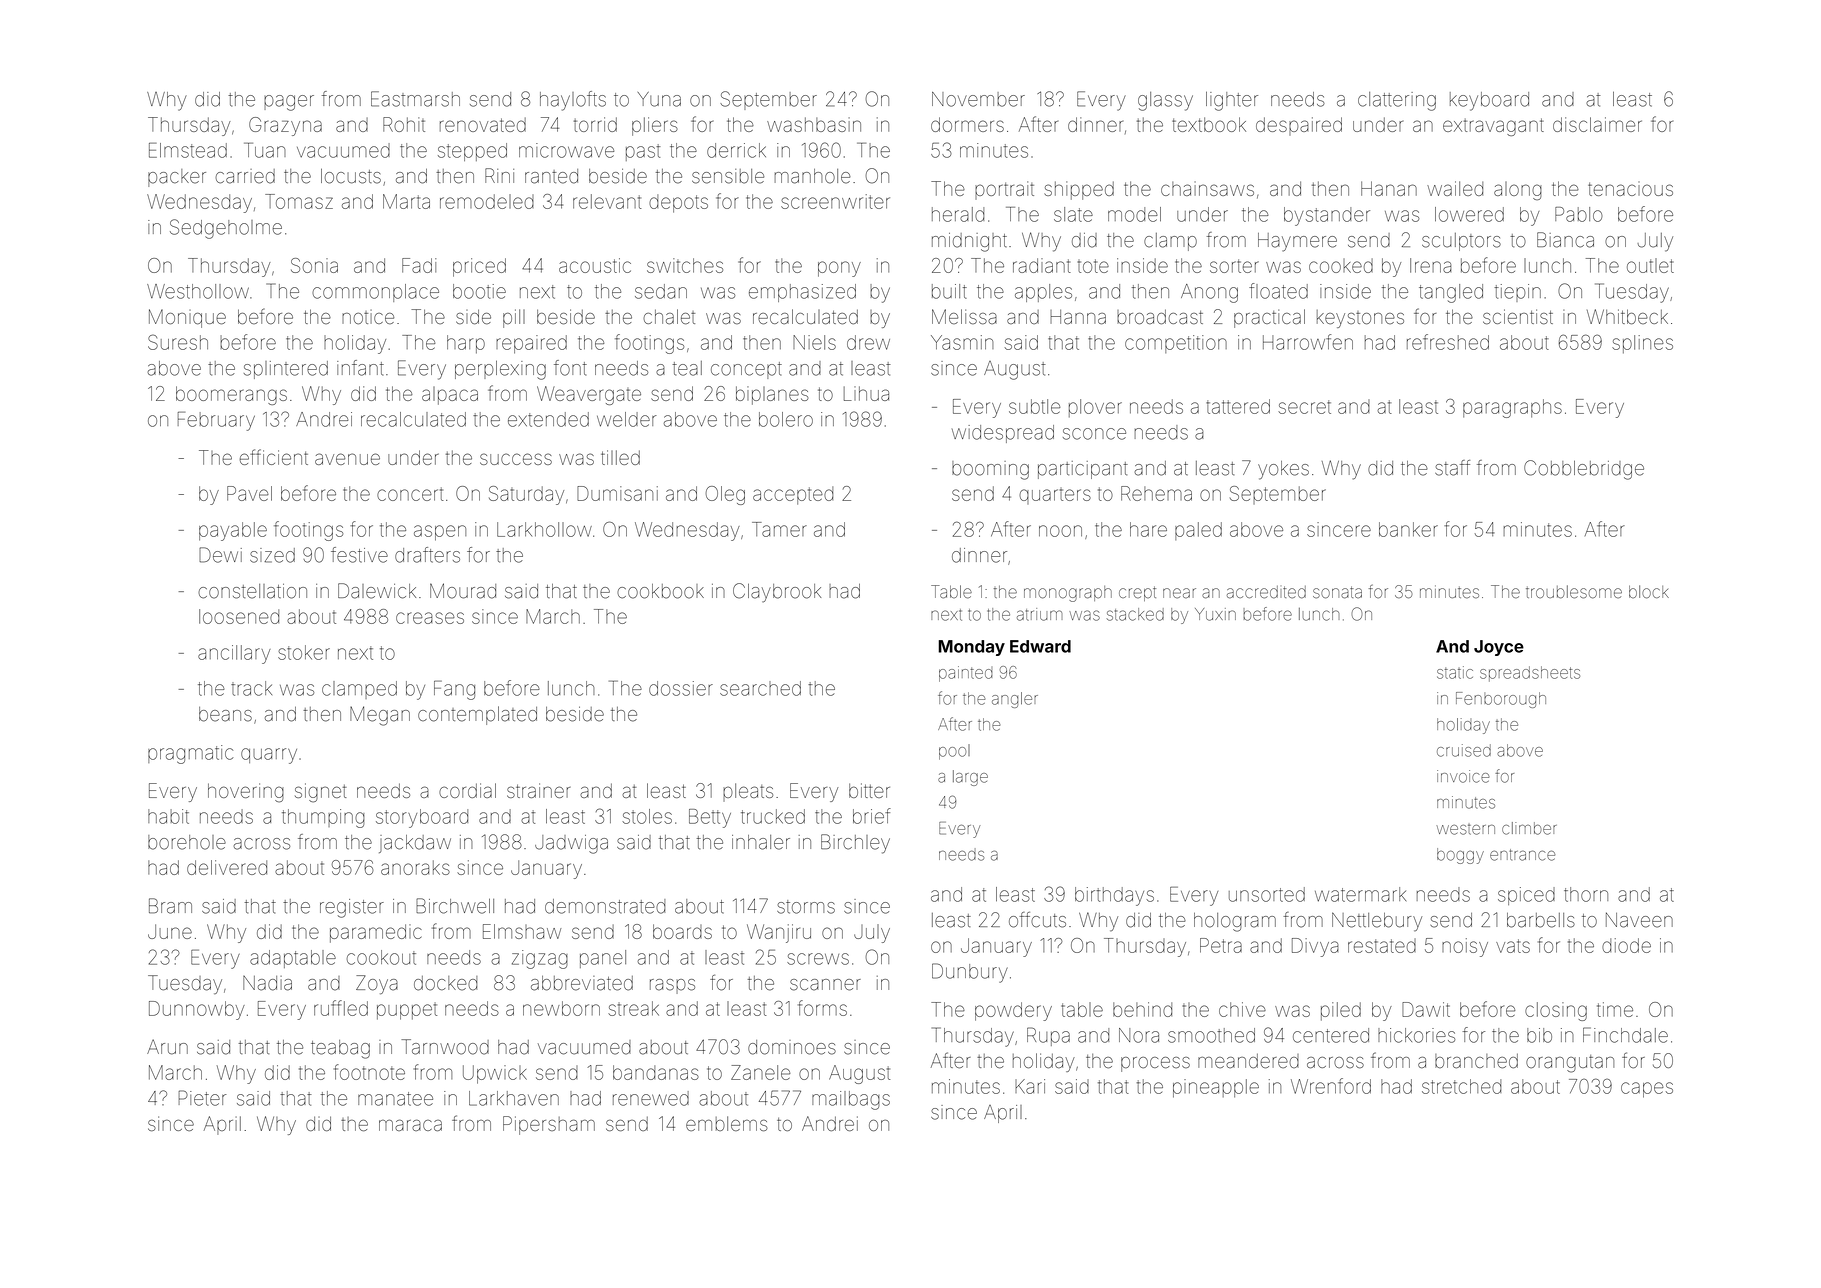 The image size is (1821, 1288). What do you see at coordinates (477, 715) in the screenshot?
I see `contemplated` at bounding box center [477, 715].
